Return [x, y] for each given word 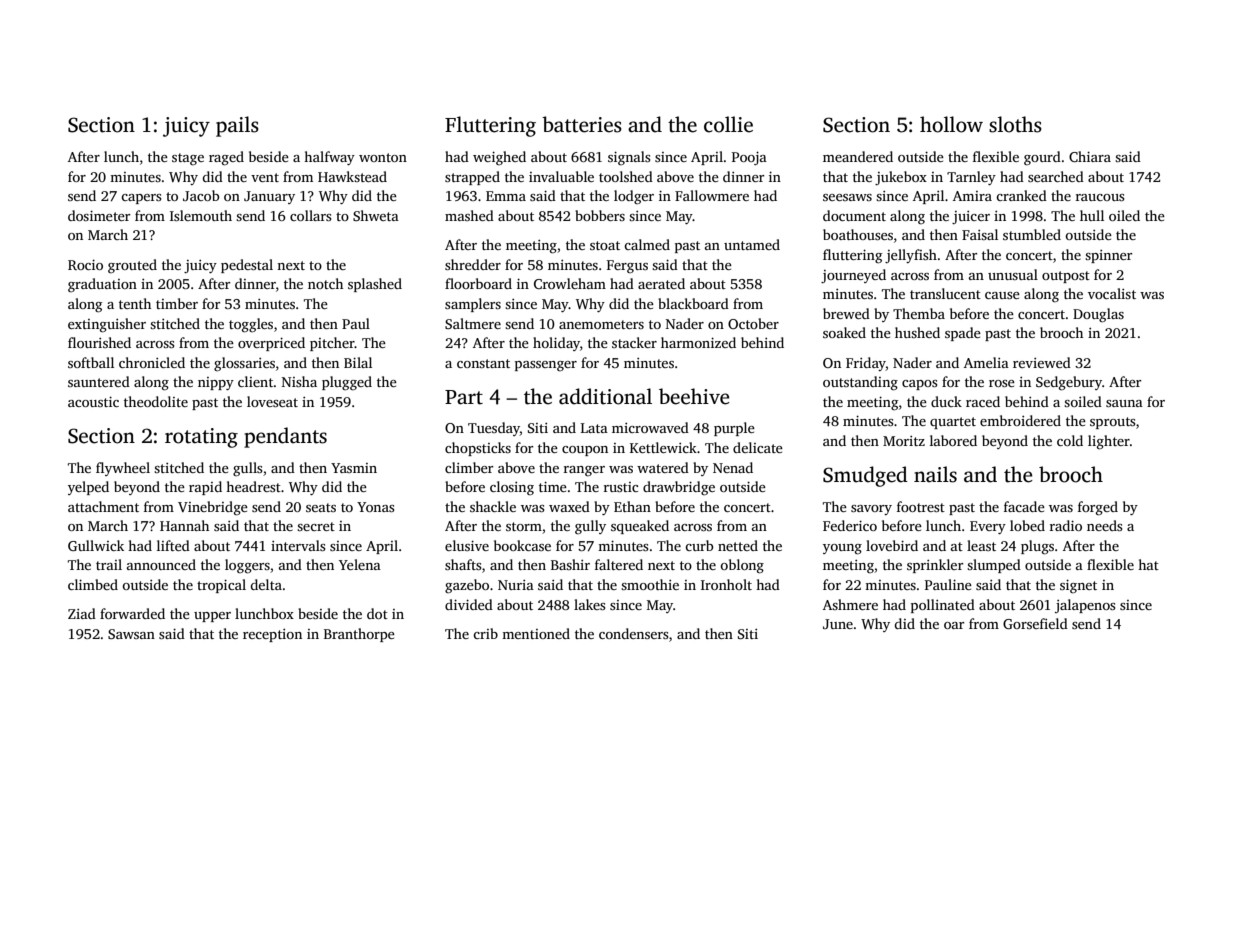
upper [212, 617]
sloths [1015, 124]
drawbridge [679, 488]
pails [237, 126]
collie [728, 124]
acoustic [93, 401]
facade [1024, 506]
